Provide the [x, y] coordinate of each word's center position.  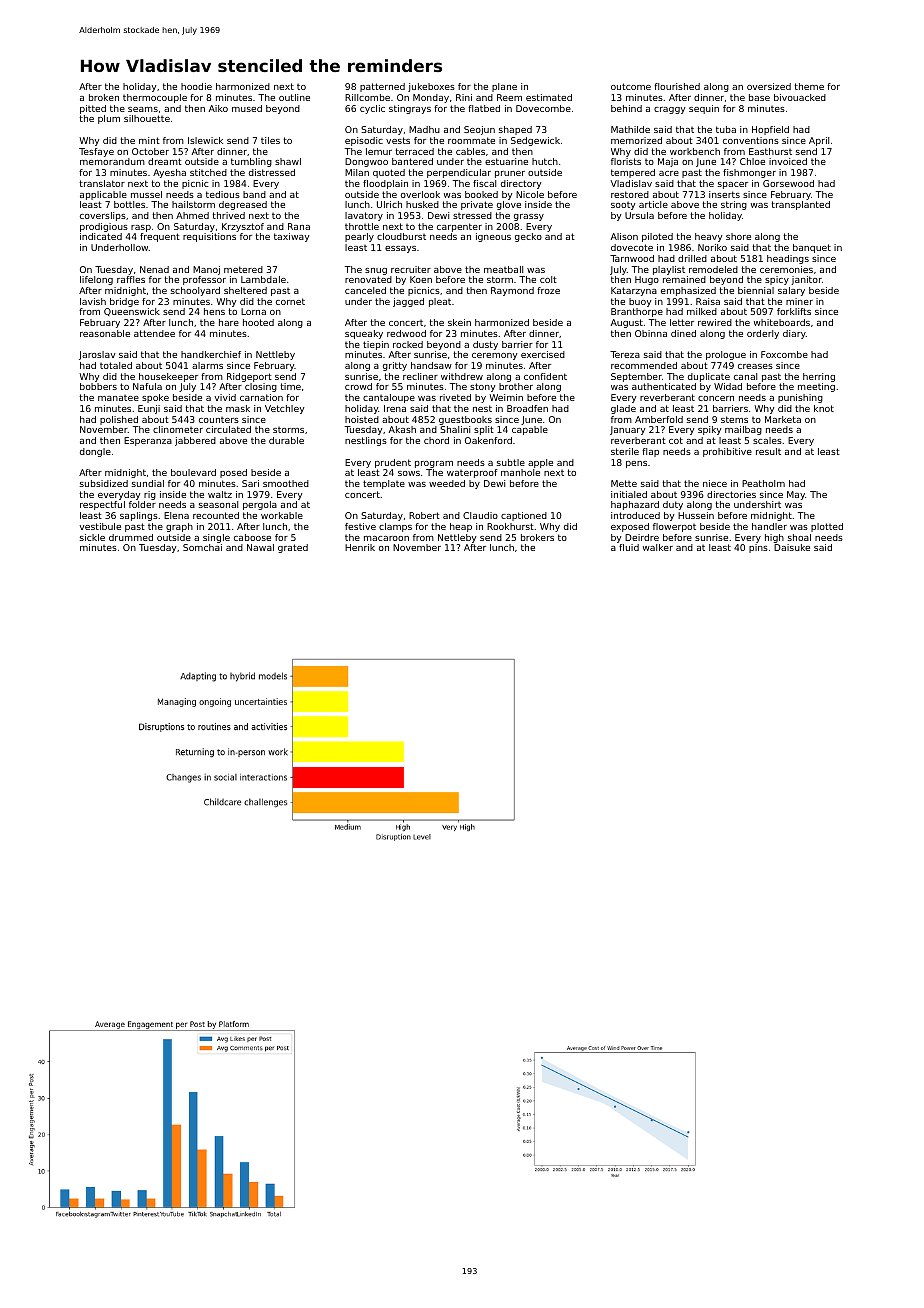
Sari [250, 483]
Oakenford [488, 440]
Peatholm [763, 483]
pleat [440, 302]
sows [409, 473]
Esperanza [148, 441]
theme [809, 86]
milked [702, 311]
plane [504, 87]
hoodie [196, 86]
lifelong [96, 280]
